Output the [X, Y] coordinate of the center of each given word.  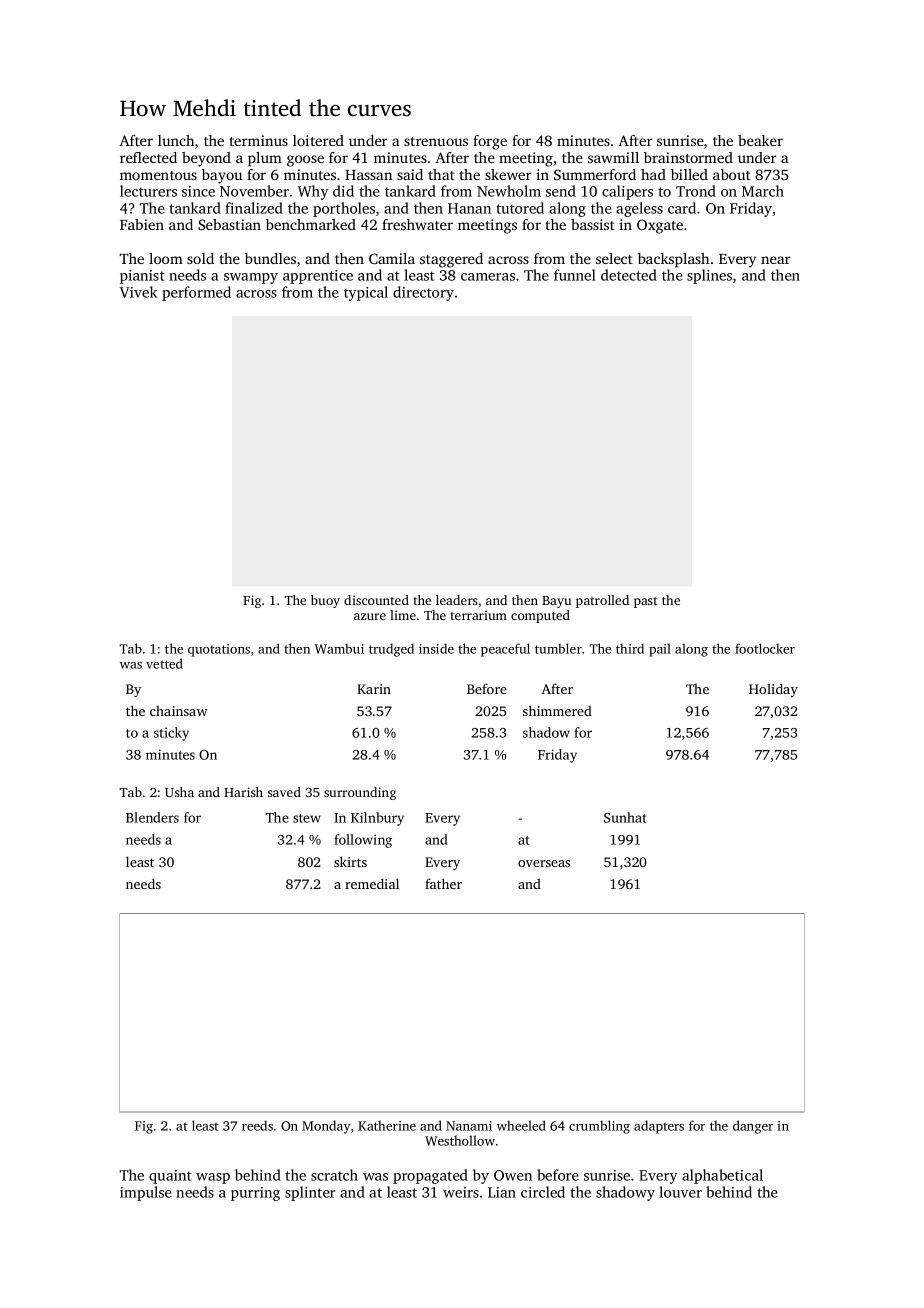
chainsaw [178, 711]
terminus [258, 140]
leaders [457, 600]
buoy [325, 601]
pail [660, 650]
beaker [760, 140]
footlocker [765, 648]
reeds [257, 1125]
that [441, 174]
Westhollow [460, 1140]
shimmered [557, 710]
